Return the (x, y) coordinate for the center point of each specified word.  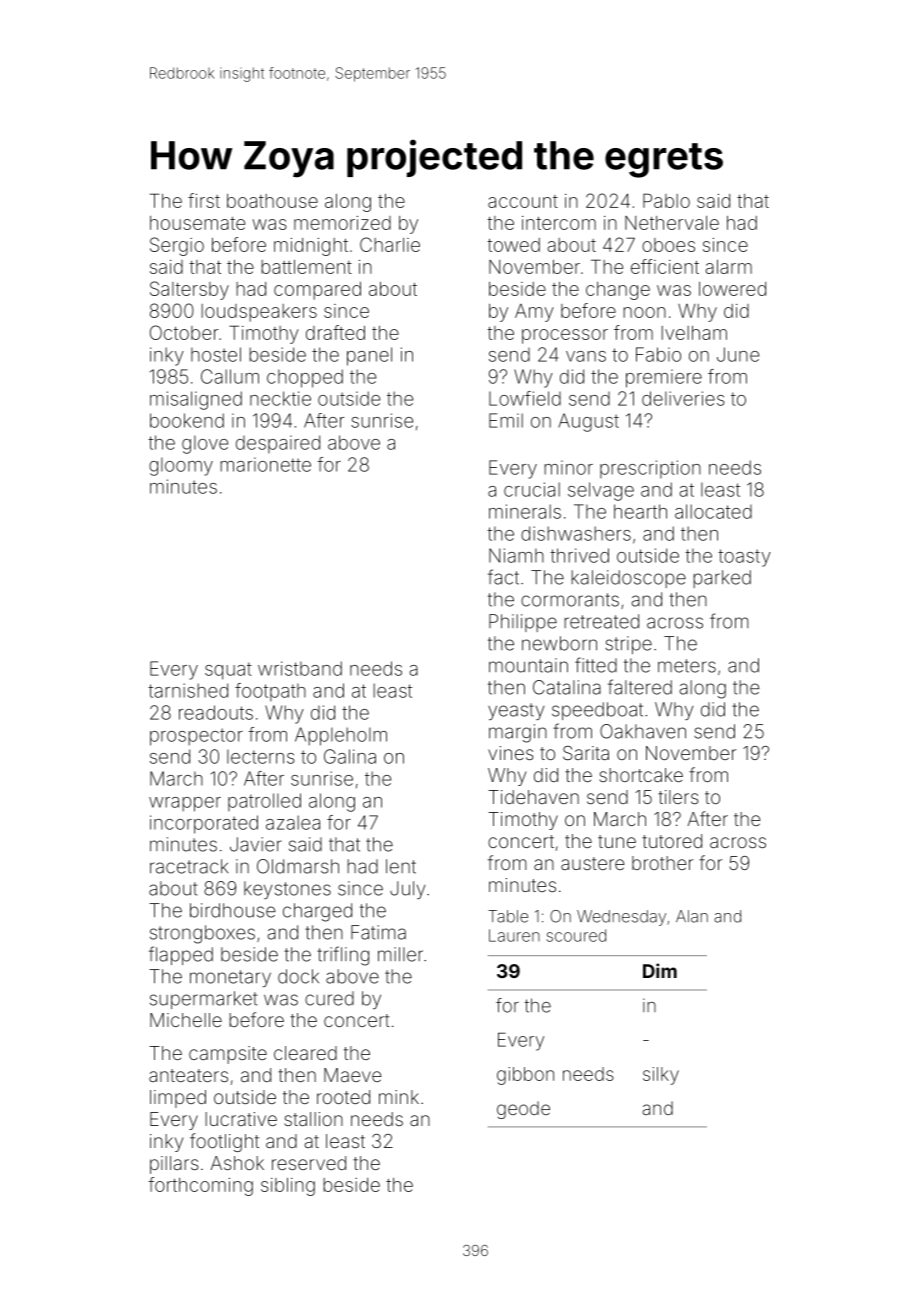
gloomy (181, 466)
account (523, 201)
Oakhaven (643, 731)
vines (511, 753)
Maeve (352, 1075)
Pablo (666, 200)
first (204, 200)
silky (661, 1076)
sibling (288, 1187)
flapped (181, 955)
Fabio (658, 354)
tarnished (188, 690)
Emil (506, 420)
